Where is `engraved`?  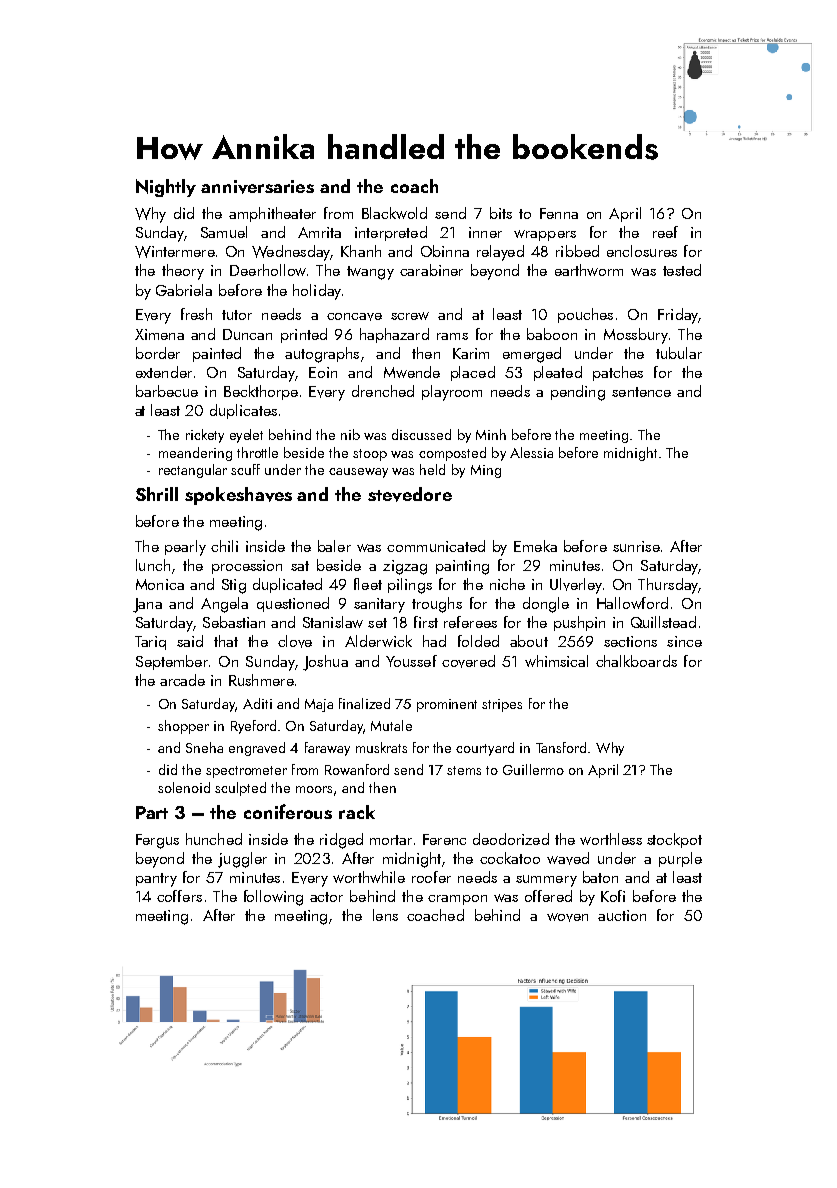
engraved is located at coordinates (257, 749).
